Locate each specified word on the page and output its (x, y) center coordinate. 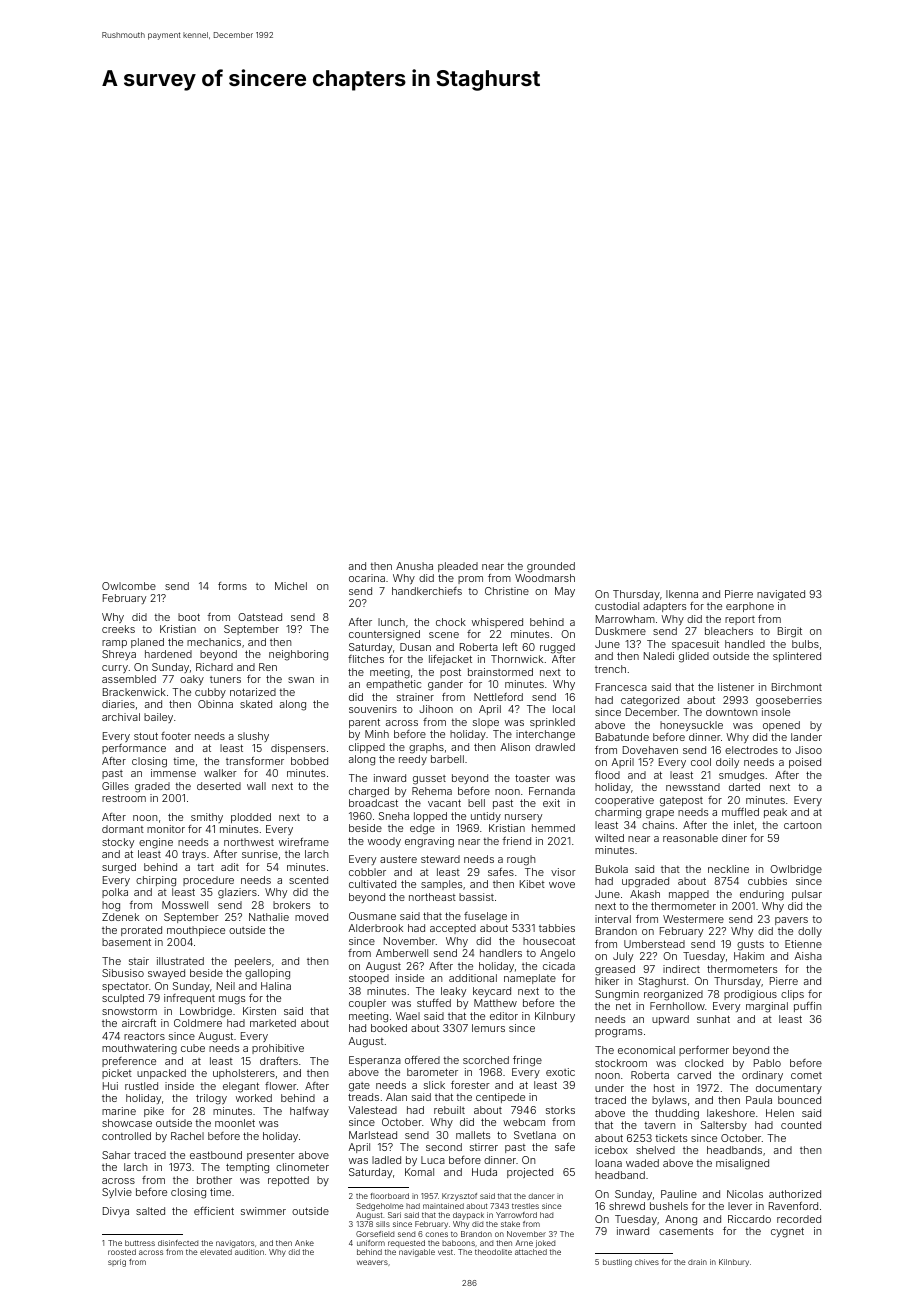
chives (647, 1262)
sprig (117, 1263)
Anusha (414, 566)
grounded (551, 567)
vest (445, 1252)
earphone (750, 607)
